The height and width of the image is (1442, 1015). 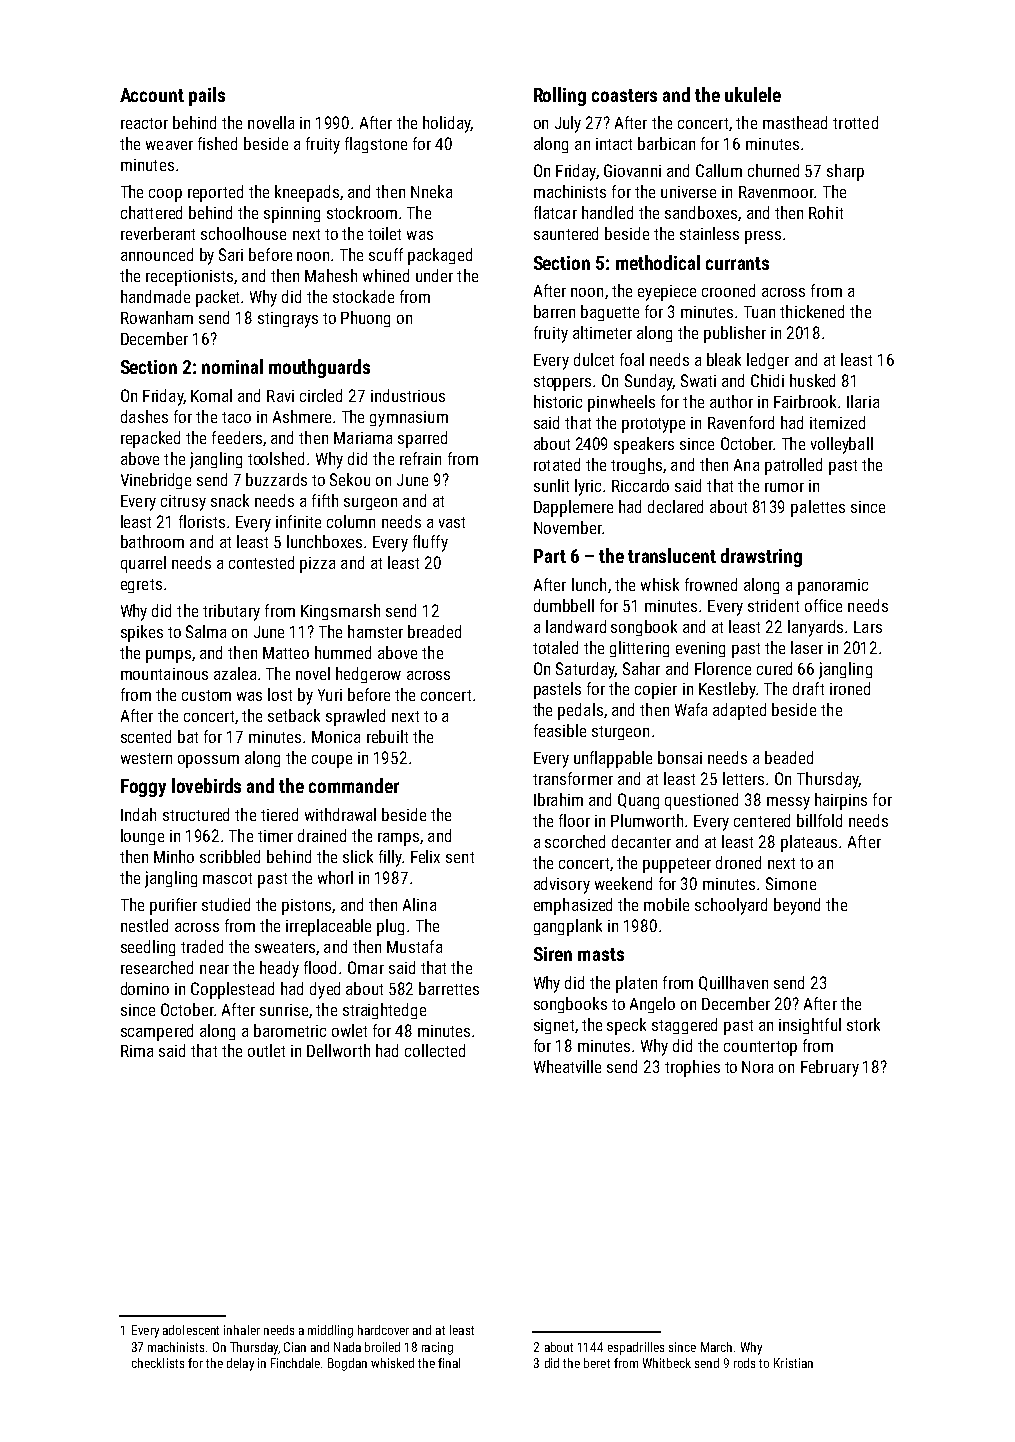 I want to click on filly, so click(x=390, y=858).
